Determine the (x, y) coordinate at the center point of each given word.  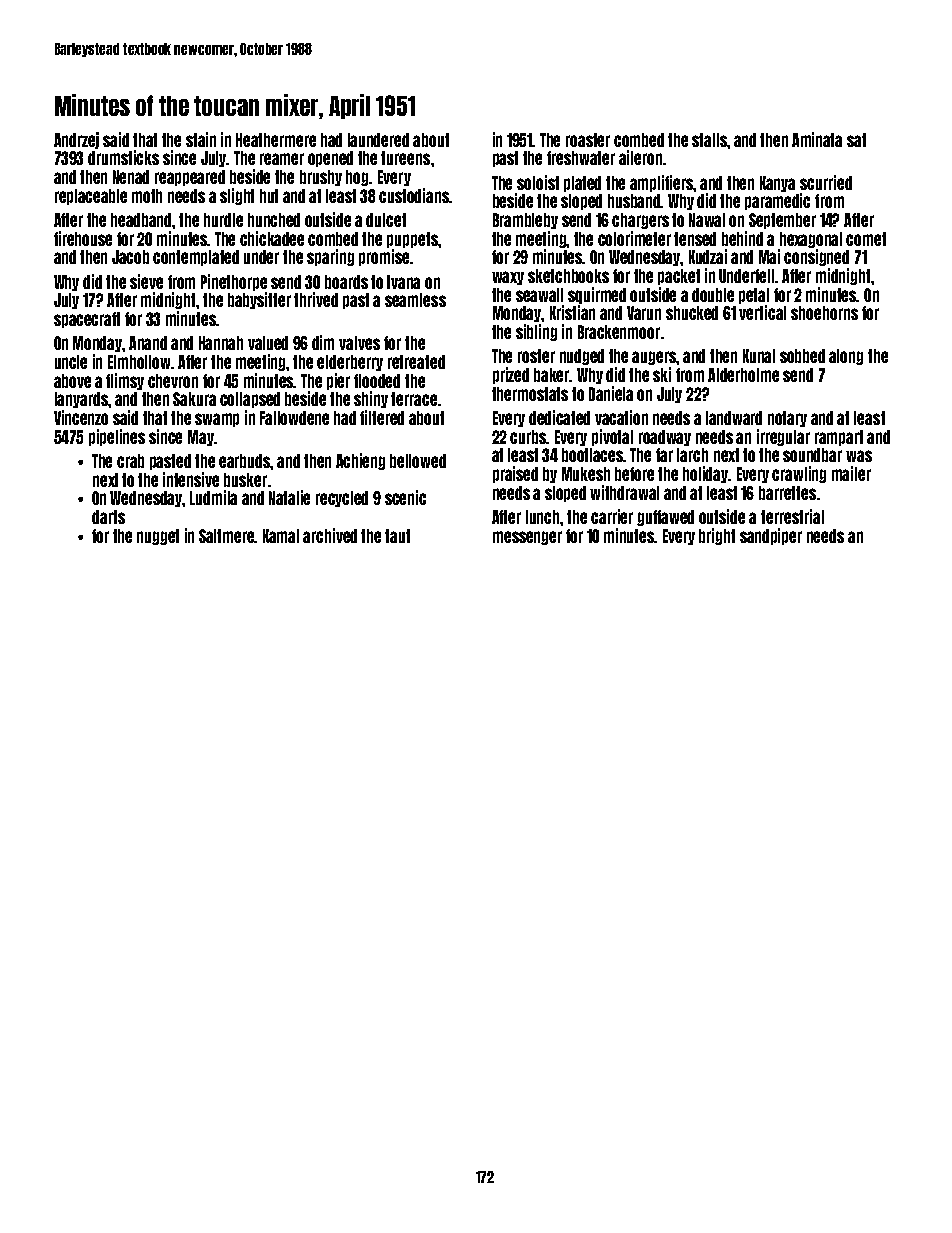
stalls (710, 140)
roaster (588, 140)
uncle (71, 362)
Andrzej (76, 140)
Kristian (572, 312)
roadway (665, 438)
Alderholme (743, 375)
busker (245, 480)
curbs (529, 437)
